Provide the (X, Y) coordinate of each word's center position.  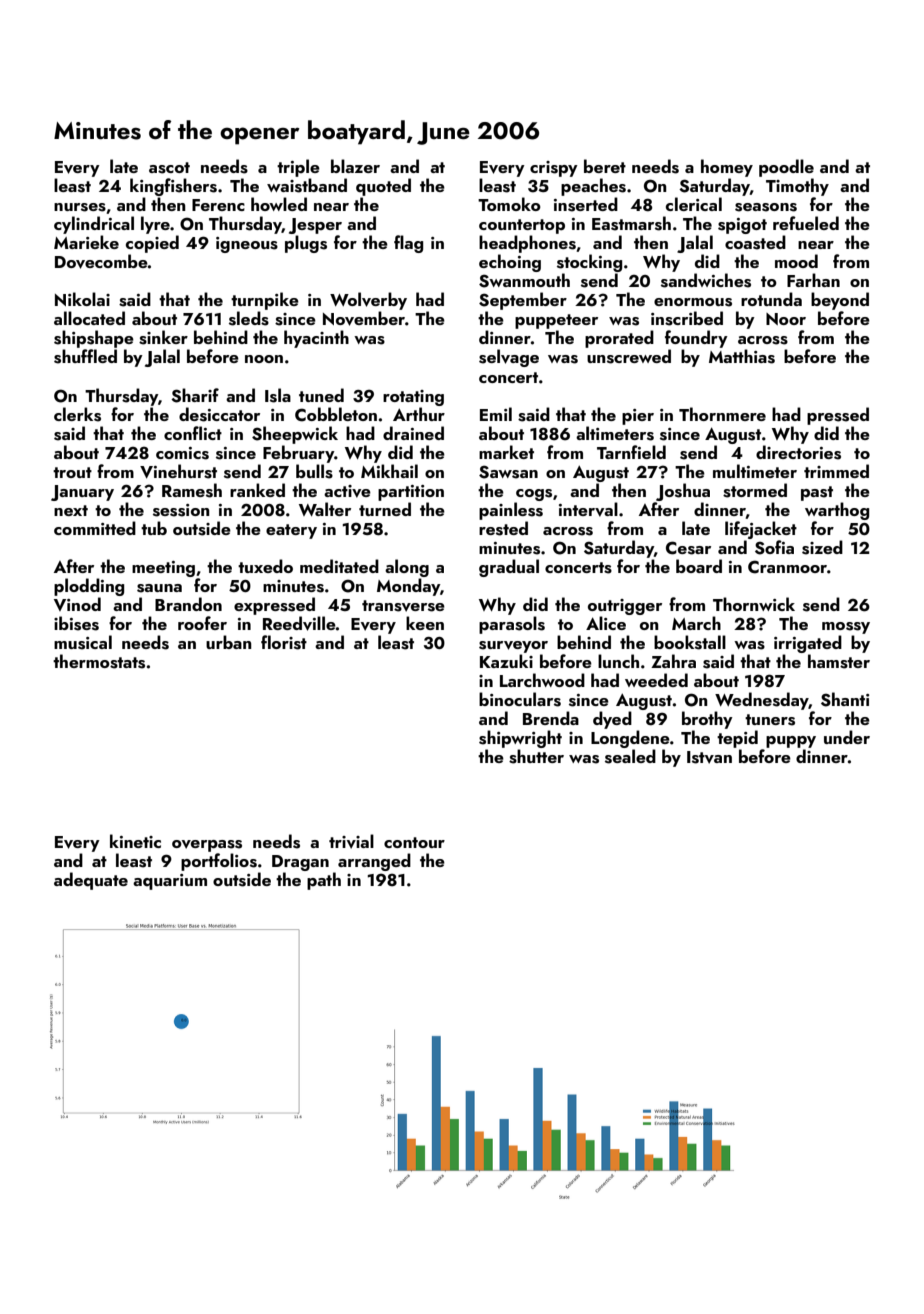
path (324, 881)
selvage (509, 358)
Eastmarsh (631, 223)
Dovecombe (101, 261)
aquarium (170, 882)
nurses (80, 207)
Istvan (709, 757)
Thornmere (722, 414)
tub (154, 528)
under (847, 737)
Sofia (774, 547)
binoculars (520, 699)
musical (83, 642)
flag (408, 244)
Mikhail (389, 471)
